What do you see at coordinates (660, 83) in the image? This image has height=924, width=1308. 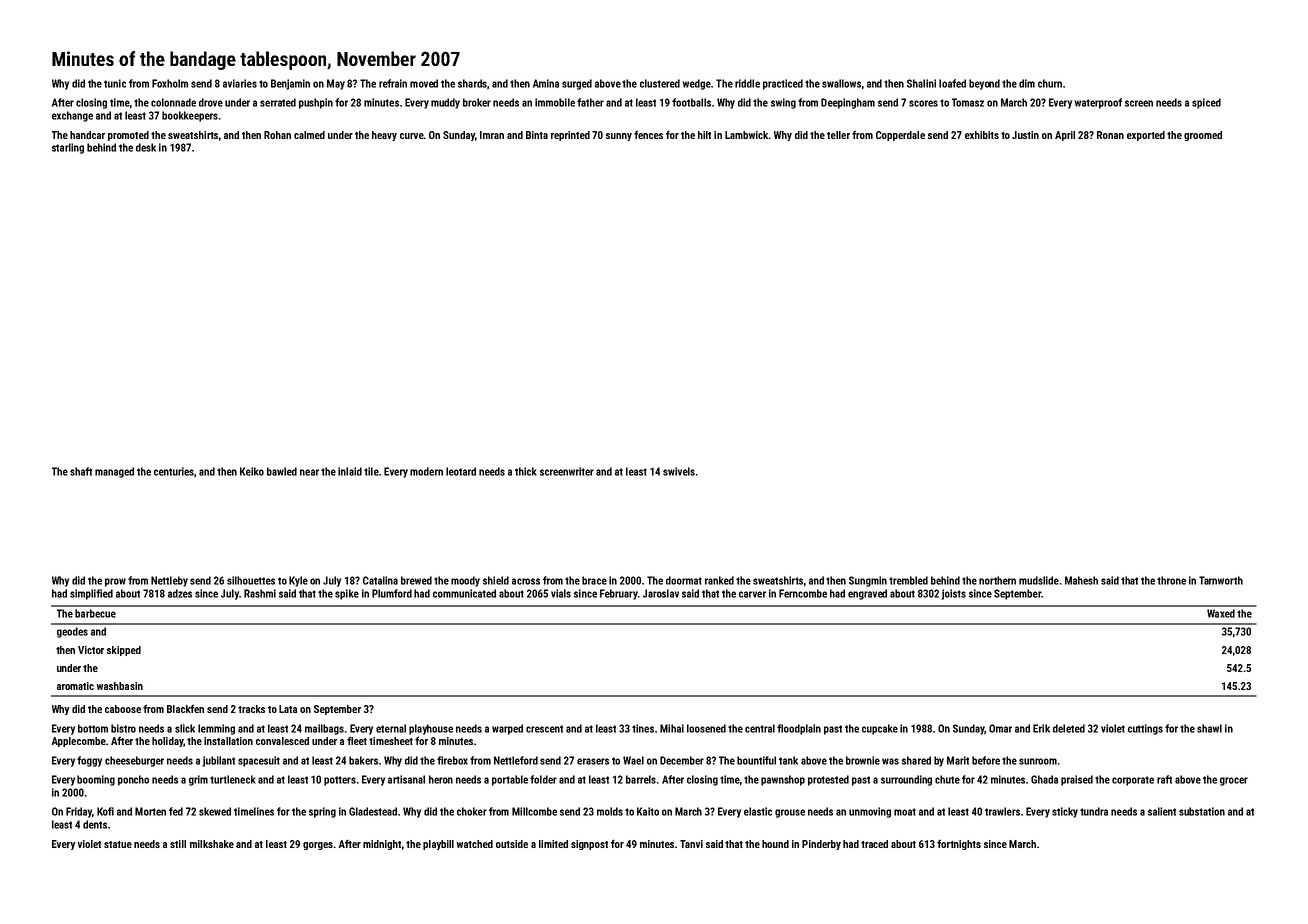 I see `clustered` at bounding box center [660, 83].
